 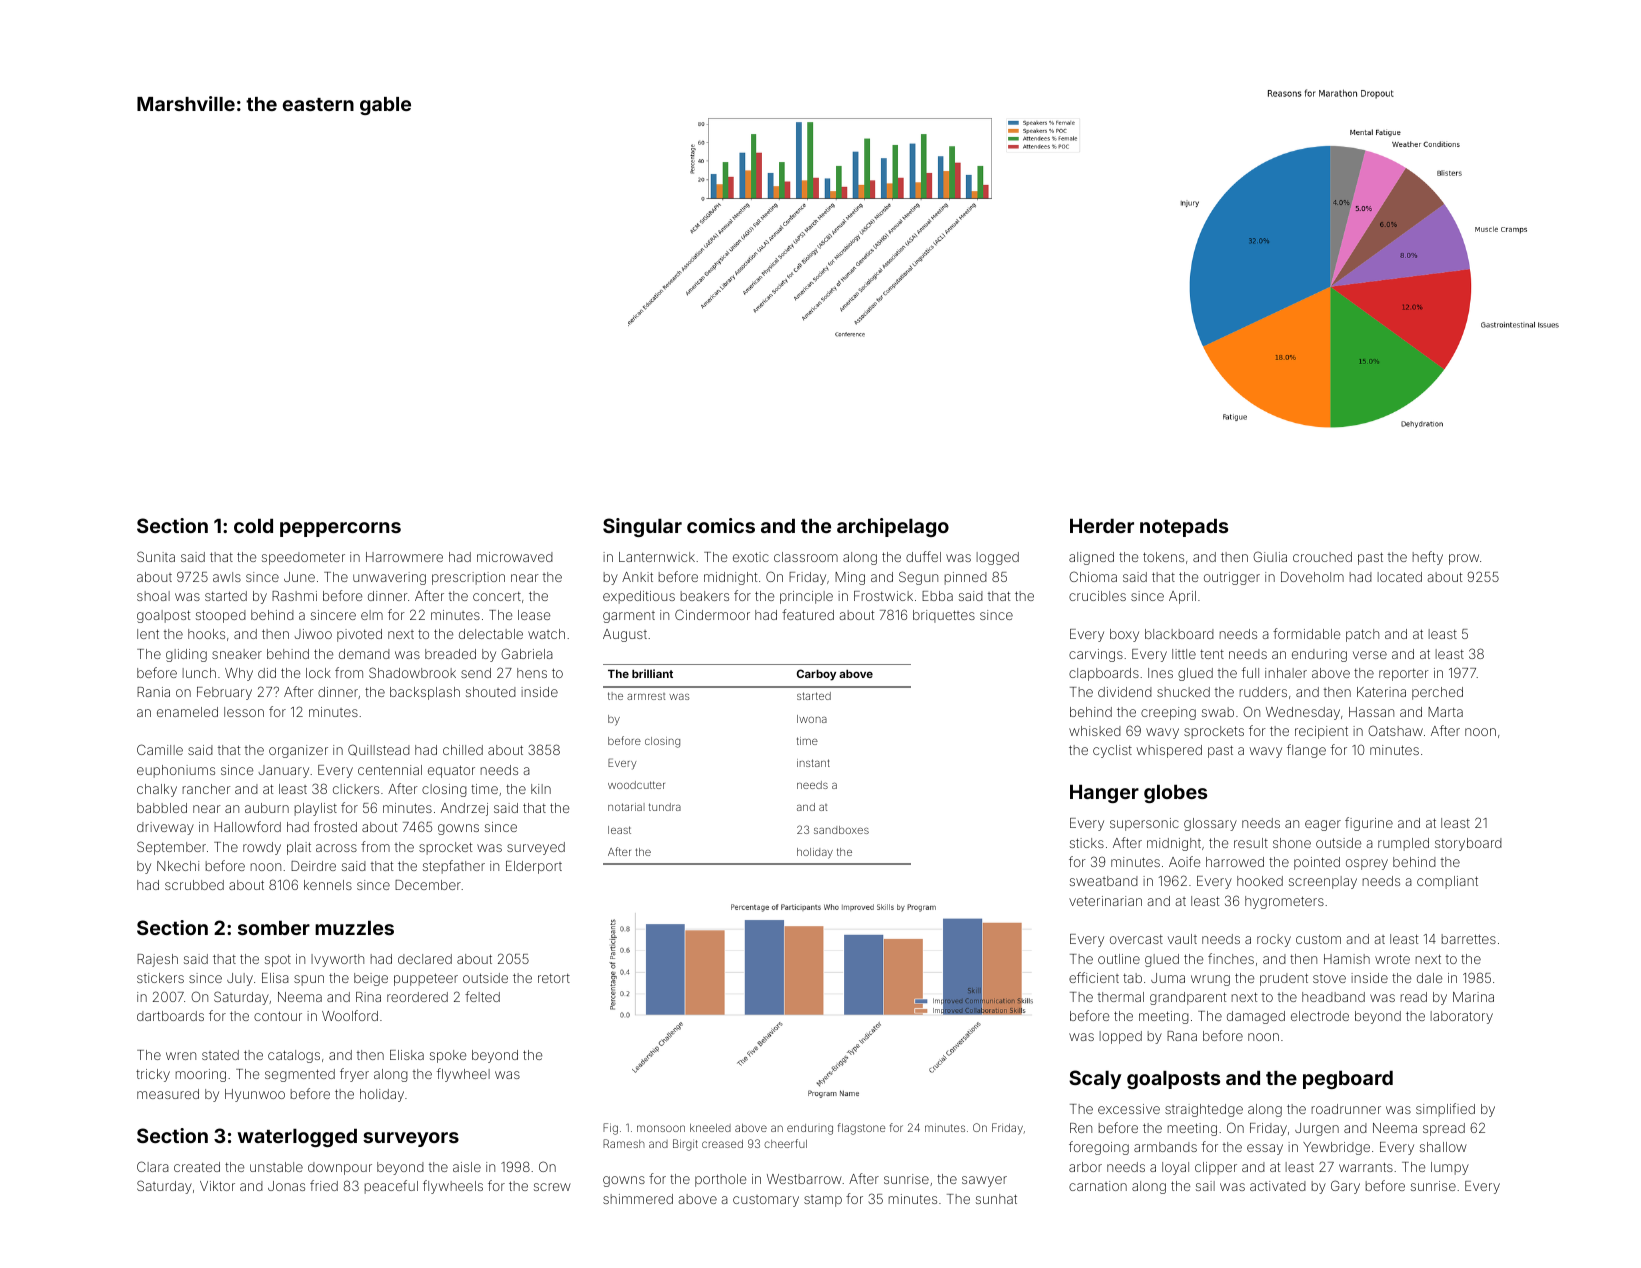 What do you see at coordinates (1323, 825) in the page?
I see `eager` at bounding box center [1323, 825].
